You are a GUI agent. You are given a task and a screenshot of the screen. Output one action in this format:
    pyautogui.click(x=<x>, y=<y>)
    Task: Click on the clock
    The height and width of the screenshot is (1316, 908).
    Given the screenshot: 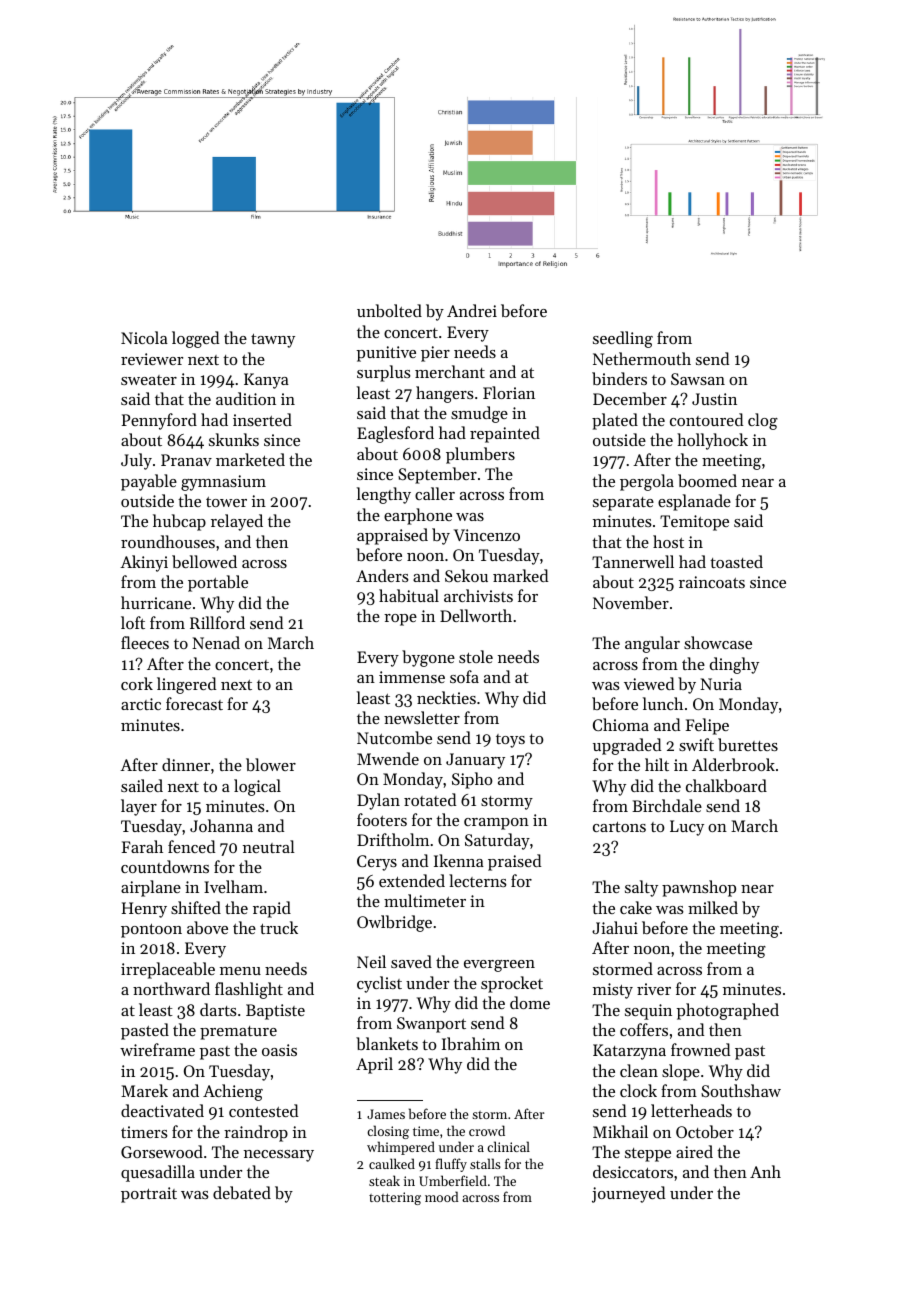 What is the action you would take?
    pyautogui.click(x=638, y=1090)
